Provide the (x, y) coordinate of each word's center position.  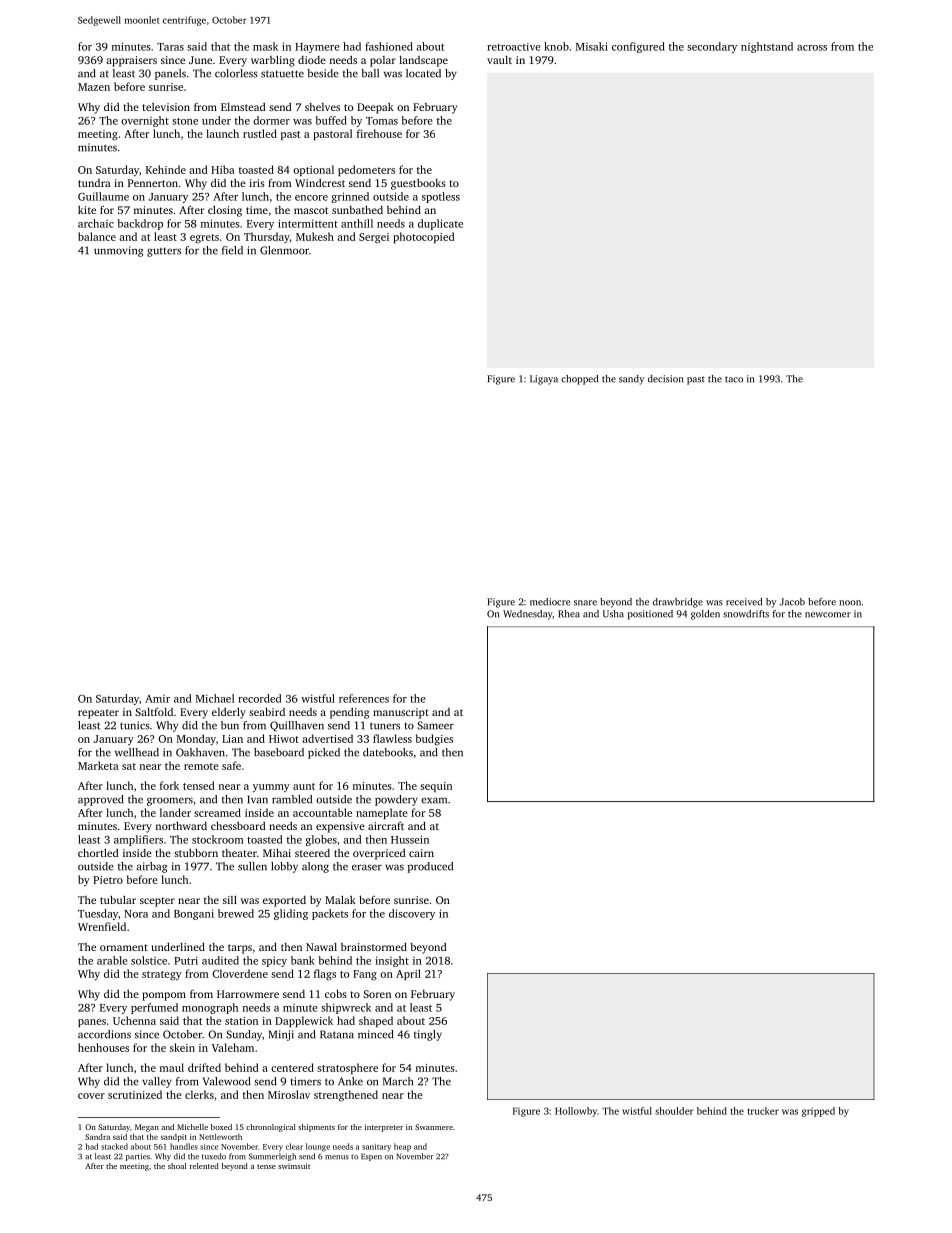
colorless (236, 73)
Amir (157, 699)
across (812, 48)
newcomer (828, 615)
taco (734, 379)
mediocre (550, 602)
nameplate (382, 813)
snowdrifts (746, 614)
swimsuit (294, 1166)
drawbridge (678, 603)
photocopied (424, 237)
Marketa (98, 765)
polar (383, 61)
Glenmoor (284, 250)
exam (434, 800)
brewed (236, 913)
